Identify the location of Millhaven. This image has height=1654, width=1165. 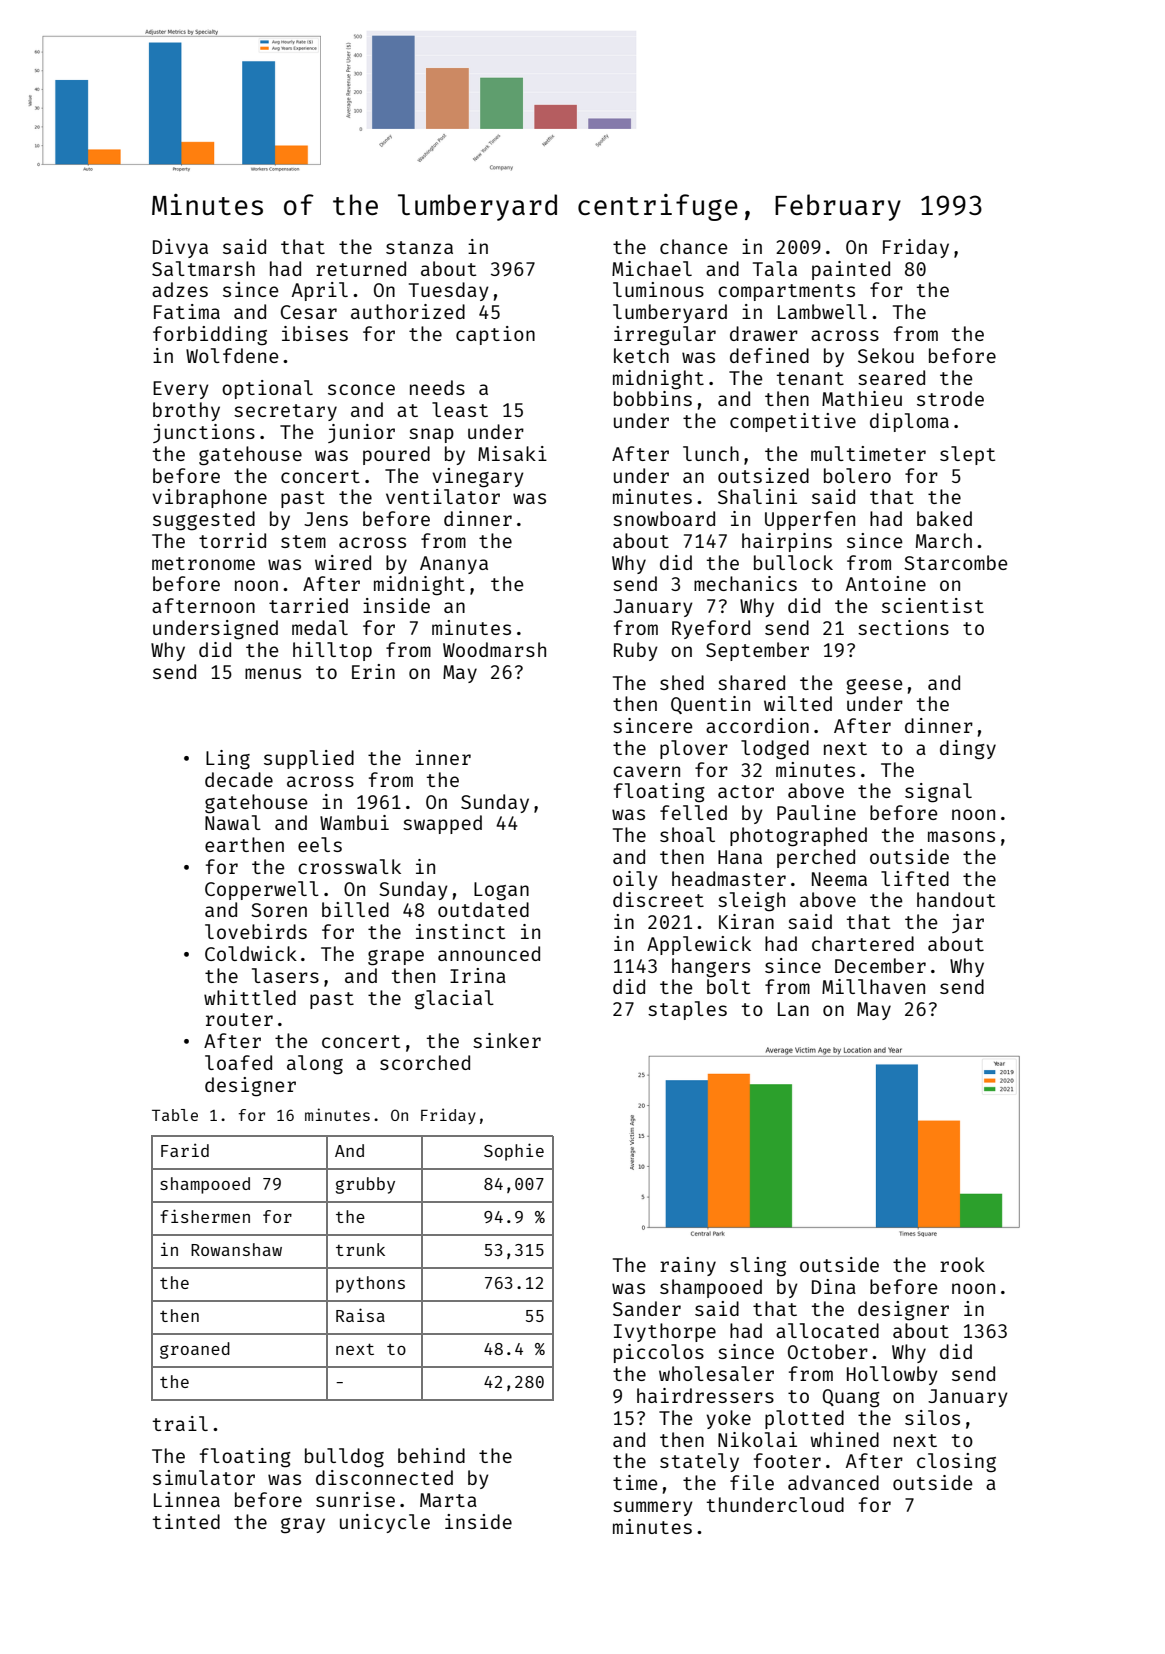
(873, 986).
